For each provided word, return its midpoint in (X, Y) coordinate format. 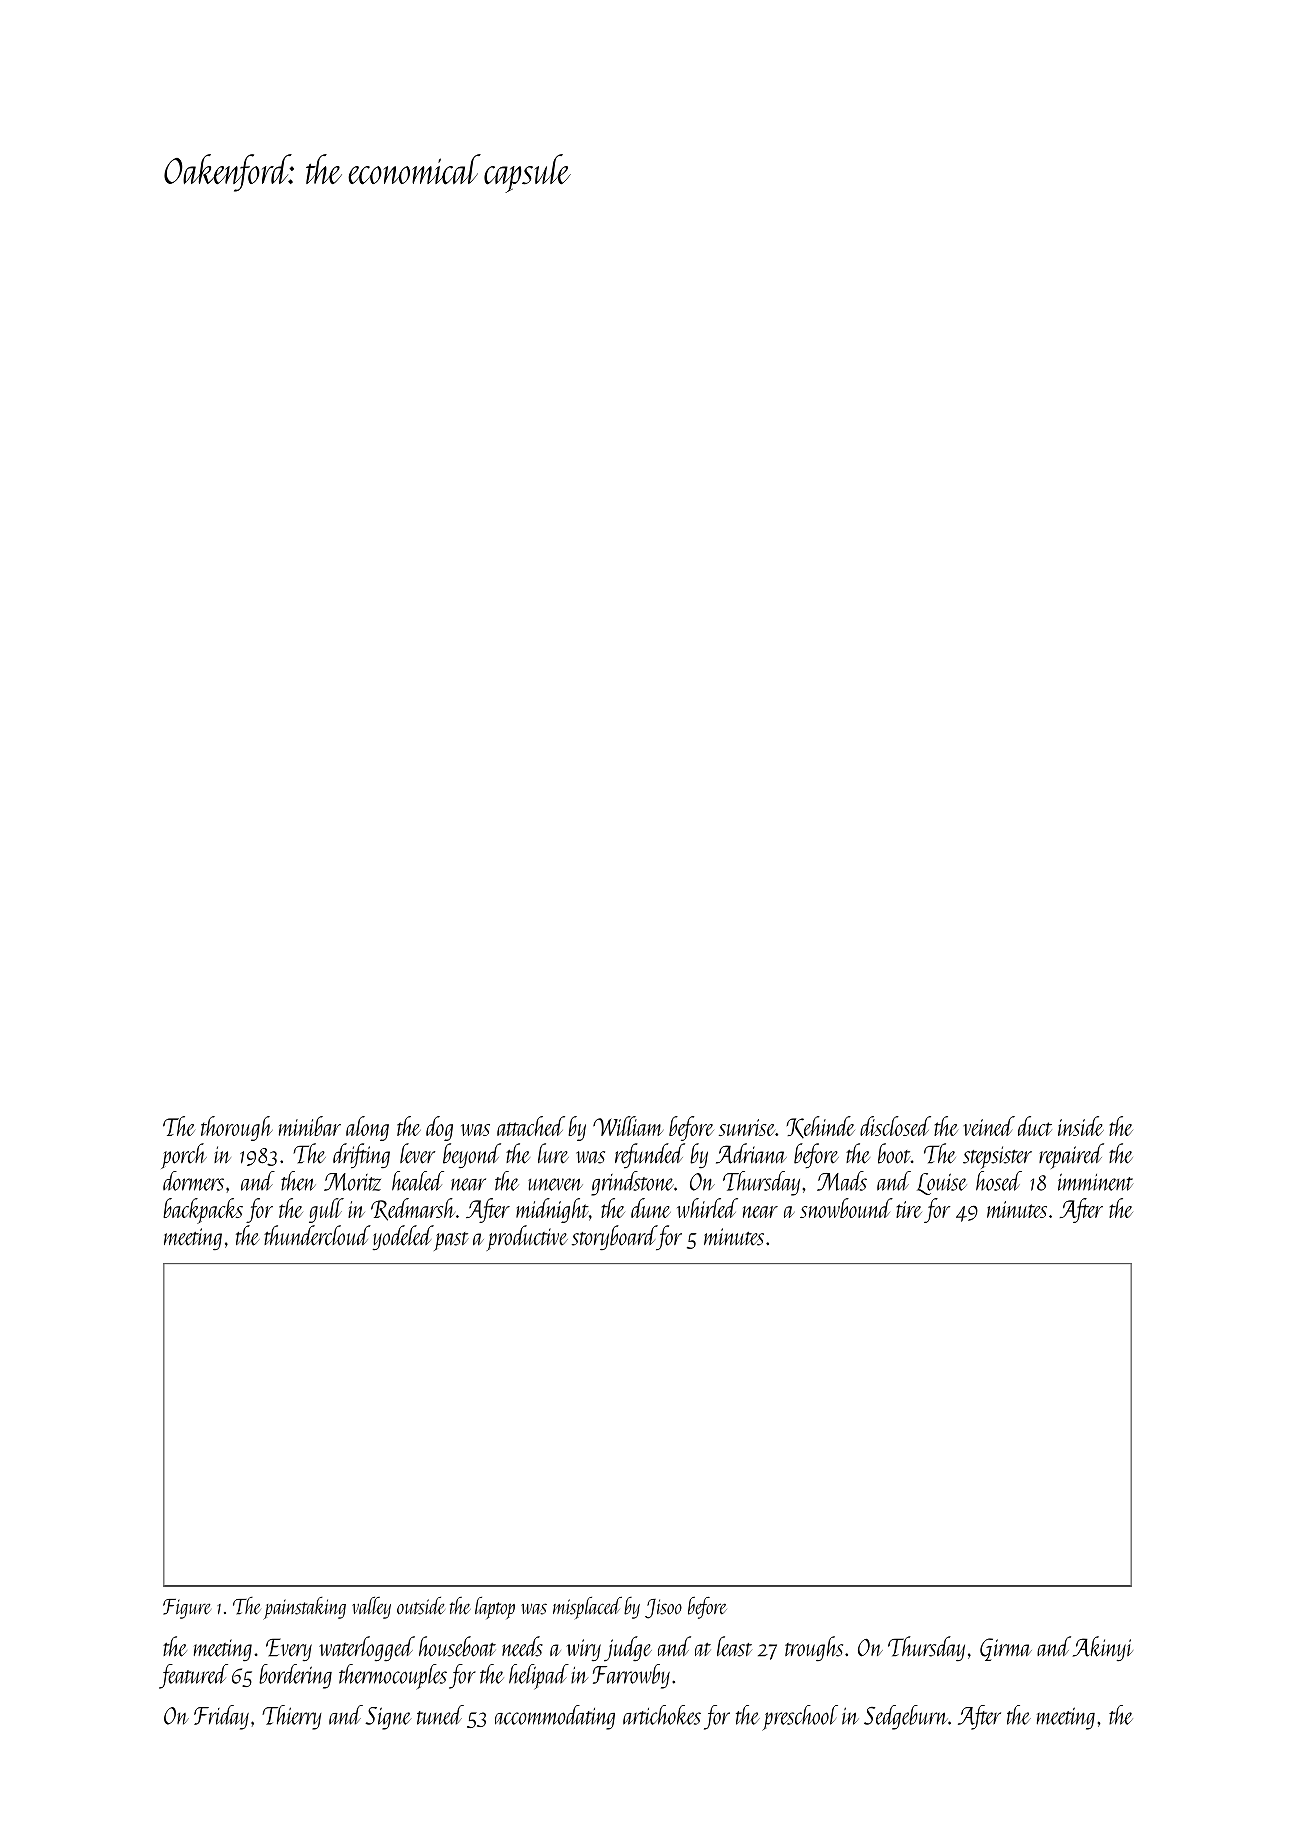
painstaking (304, 1608)
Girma (1006, 1649)
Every (289, 1650)
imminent (1095, 1182)
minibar (310, 1126)
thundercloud (317, 1235)
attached (531, 1126)
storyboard (614, 1238)
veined (989, 1126)
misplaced (587, 1608)
